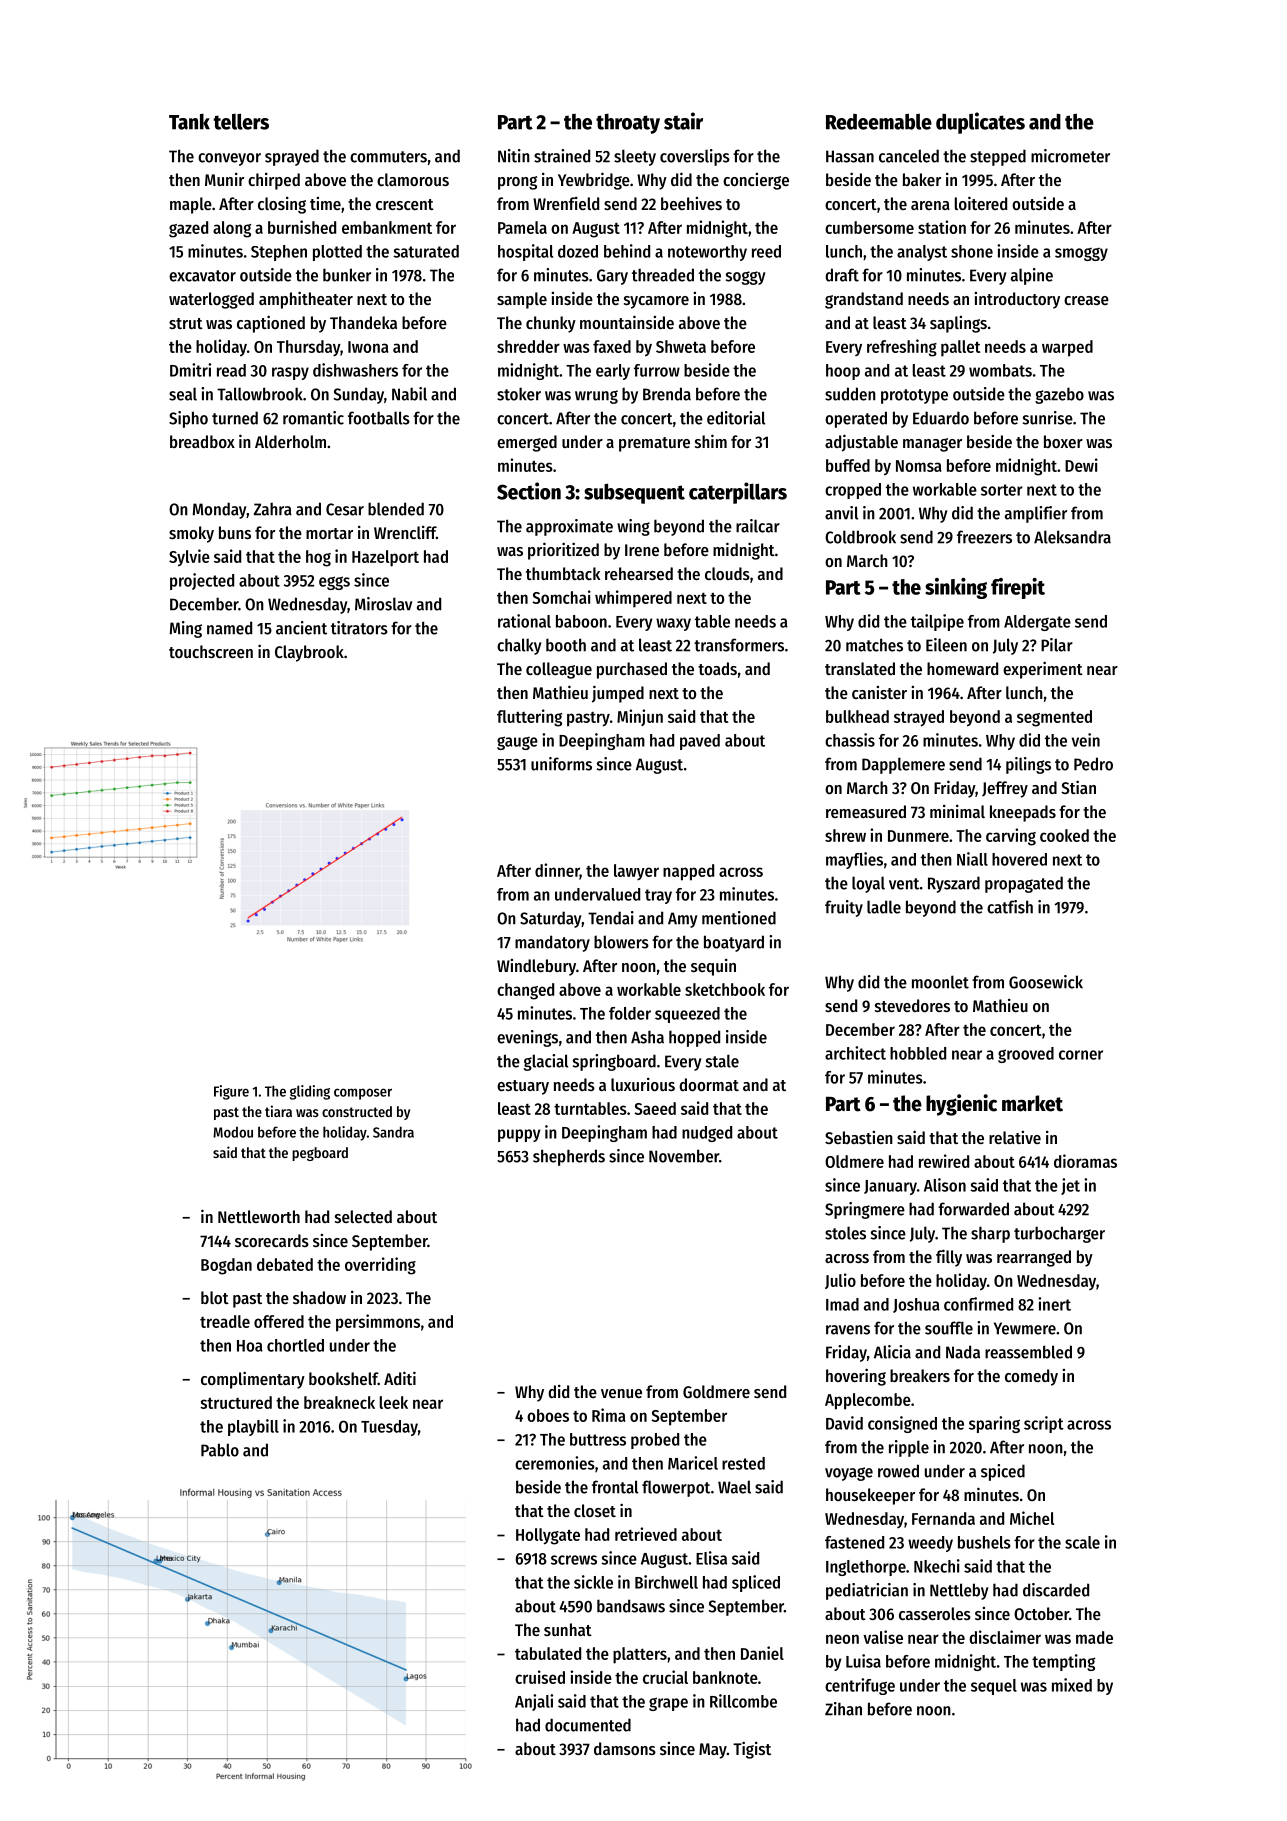 The image size is (1287, 1821). What do you see at coordinates (736, 418) in the document?
I see `editorial` at bounding box center [736, 418].
